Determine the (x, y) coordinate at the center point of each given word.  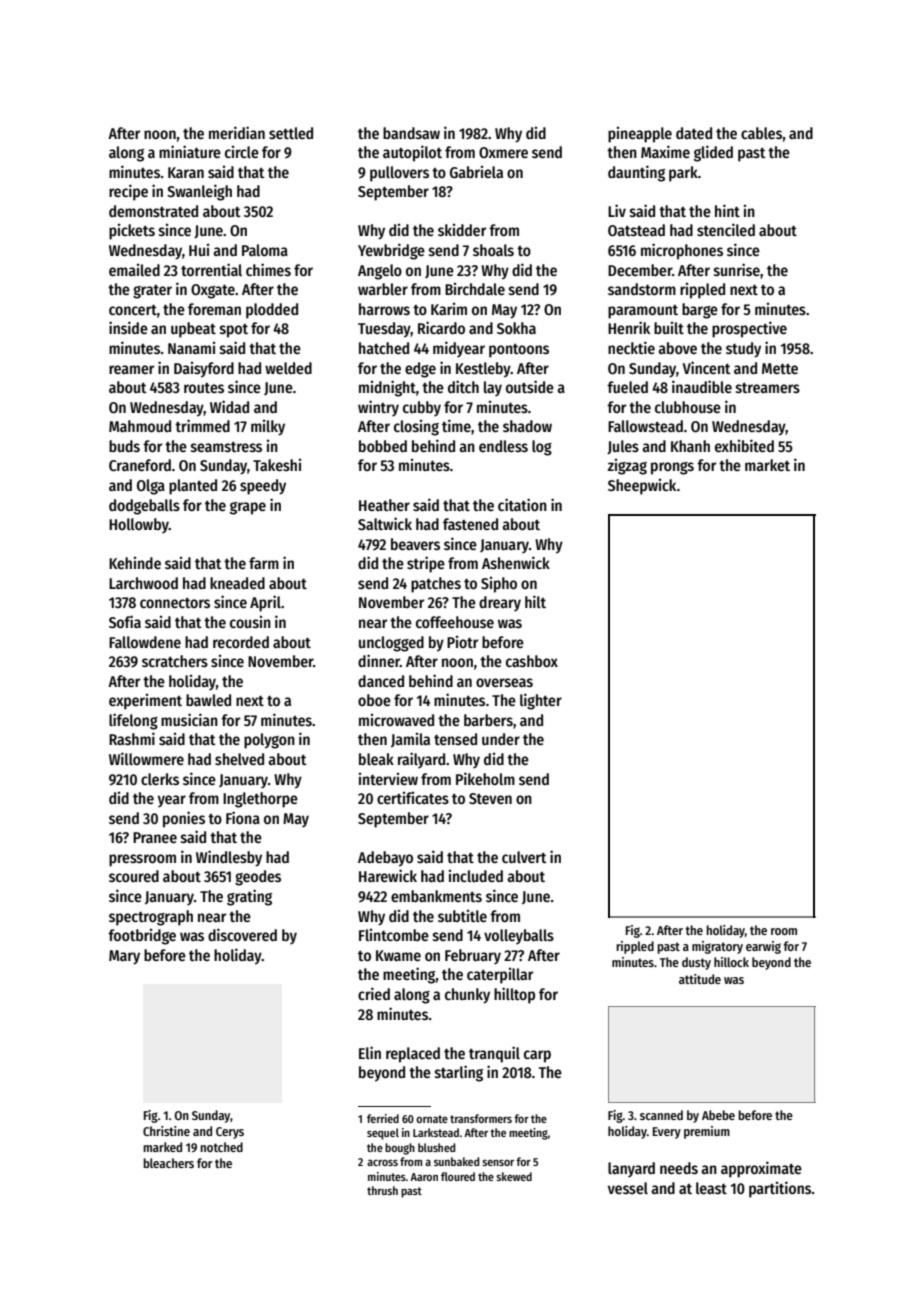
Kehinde (135, 563)
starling (459, 1073)
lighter (541, 701)
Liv (617, 210)
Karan (186, 172)
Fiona (243, 817)
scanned (661, 1115)
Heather (384, 505)
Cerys (230, 1133)
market (767, 465)
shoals (493, 250)
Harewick (388, 876)
